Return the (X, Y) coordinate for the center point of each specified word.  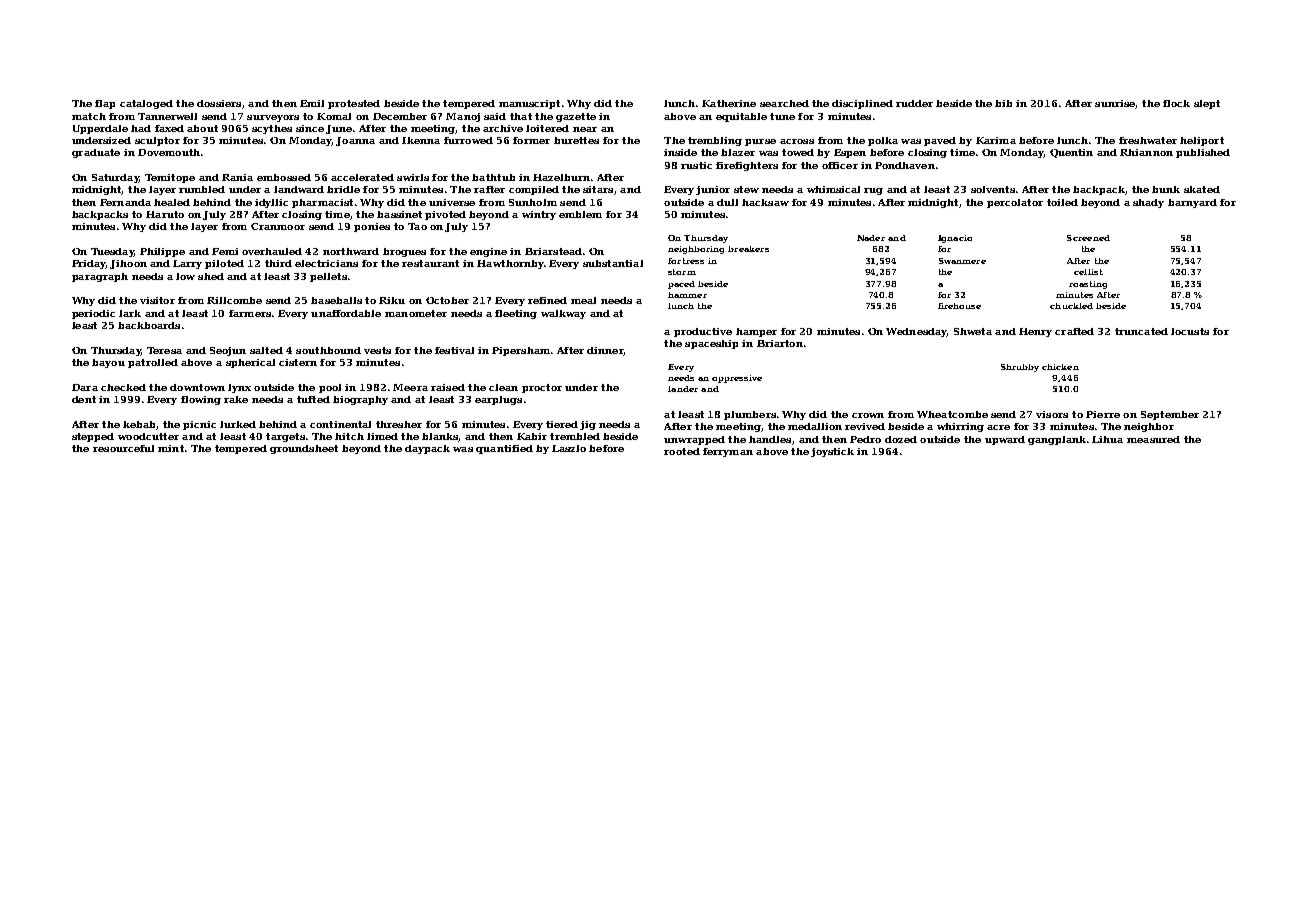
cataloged (146, 104)
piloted (224, 264)
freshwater (1148, 140)
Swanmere (962, 261)
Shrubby (1020, 368)
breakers (748, 249)
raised (448, 387)
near (585, 129)
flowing (201, 400)
